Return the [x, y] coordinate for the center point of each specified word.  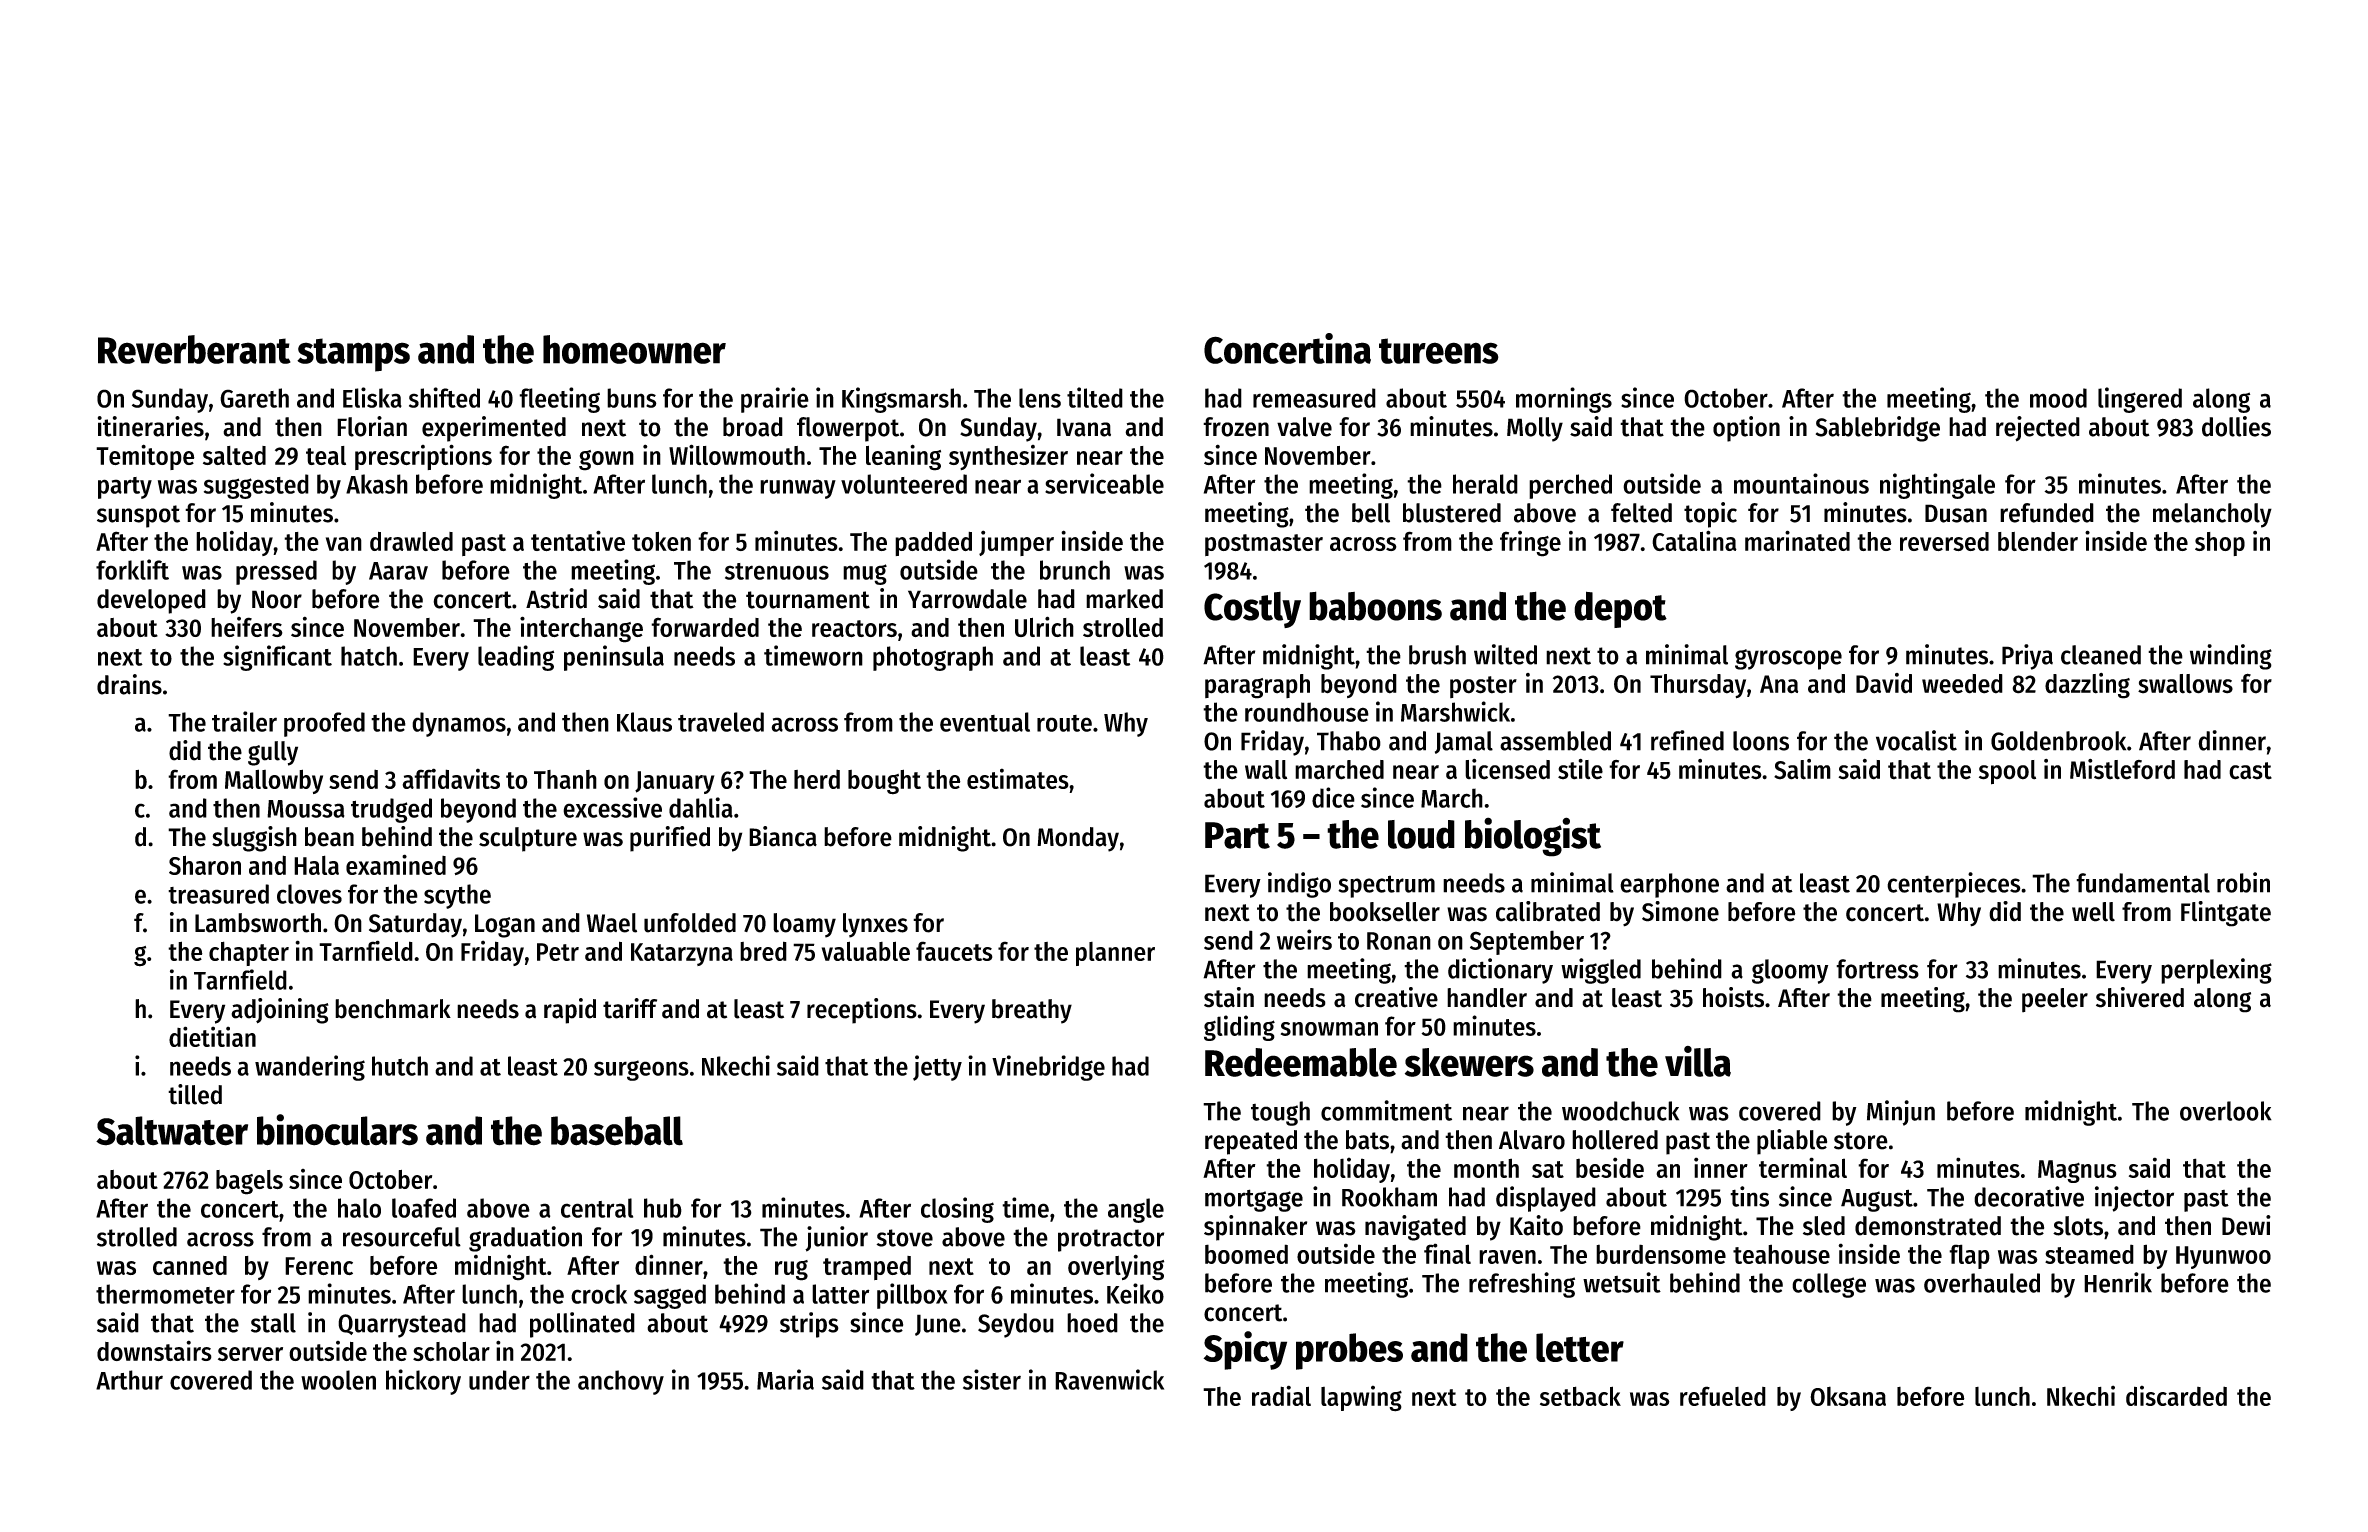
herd [817, 779]
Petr [558, 952]
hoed [1092, 1323]
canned [190, 1265]
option [1746, 429]
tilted [1095, 397]
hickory [423, 1382]
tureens [1439, 351]
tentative [578, 540]
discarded [2176, 1395]
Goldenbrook [2058, 741]
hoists [1733, 997]
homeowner [634, 349]
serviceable [1104, 483]
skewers [1469, 1062]
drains [129, 684]
